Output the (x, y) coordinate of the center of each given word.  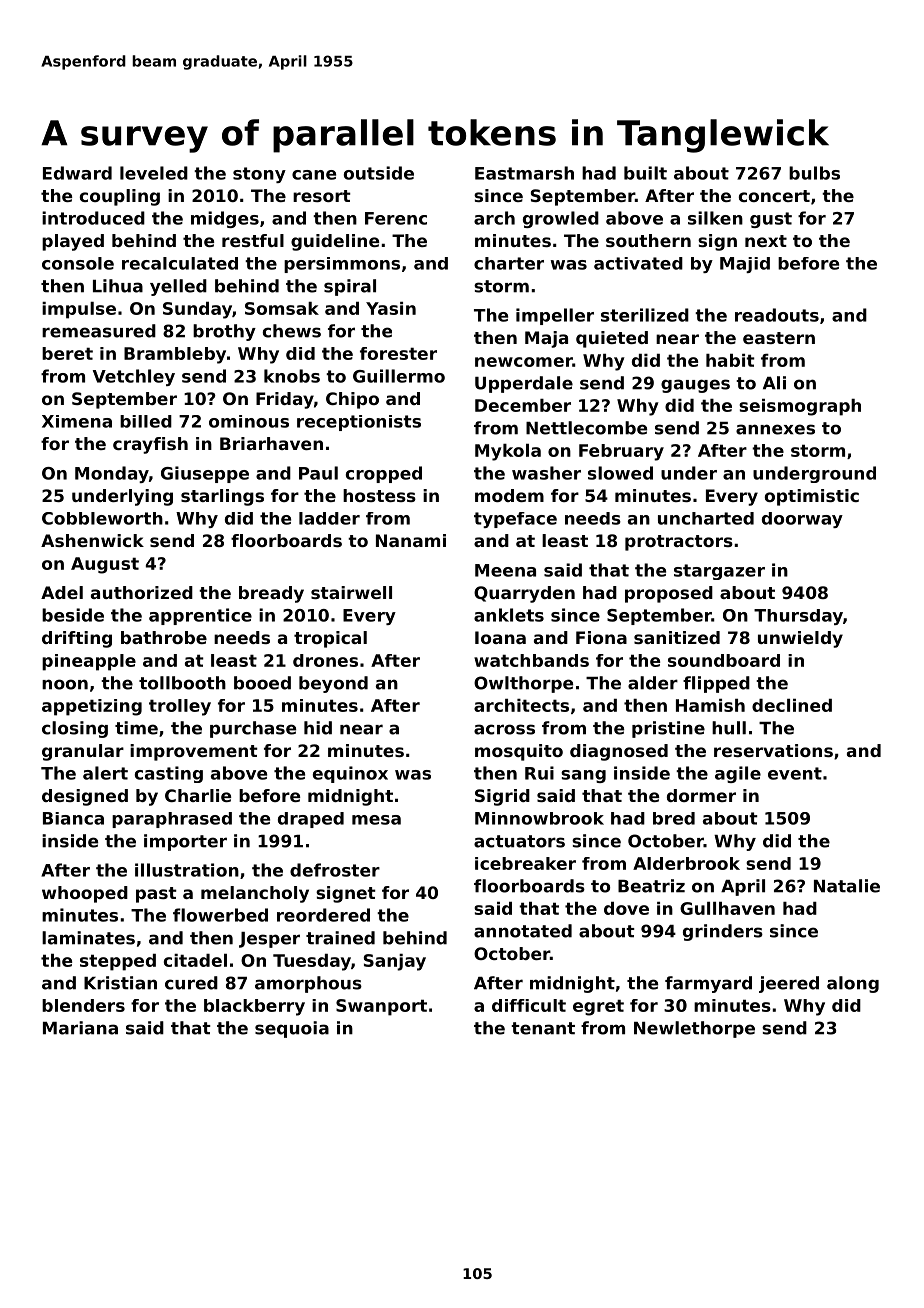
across (504, 729)
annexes (775, 429)
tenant (543, 1028)
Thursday (798, 617)
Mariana (80, 1028)
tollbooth (182, 683)
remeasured (99, 331)
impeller (555, 316)
